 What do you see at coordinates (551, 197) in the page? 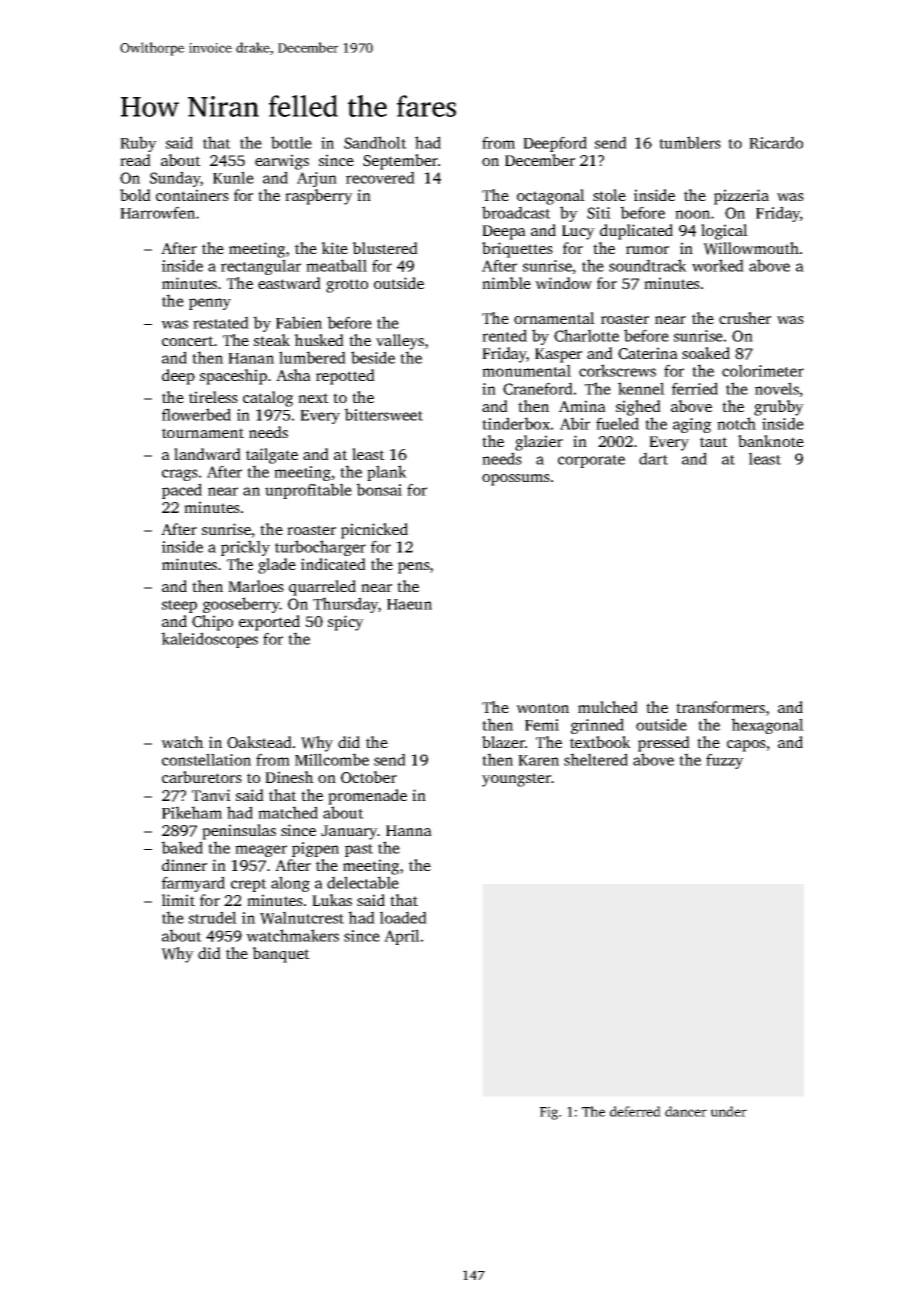
I see `octagonal` at bounding box center [551, 197].
